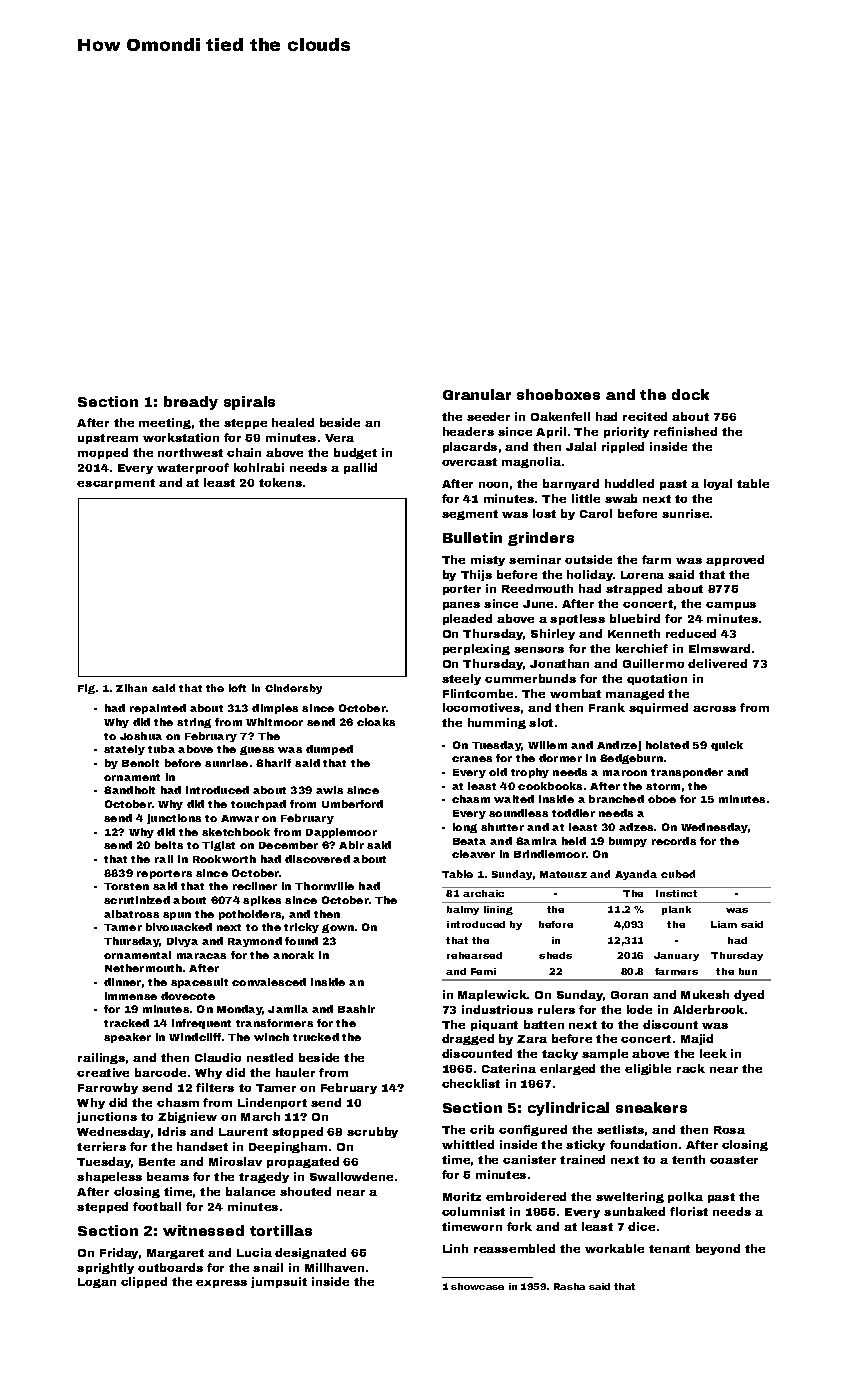 The height and width of the screenshot is (1400, 849). I want to click on Sandholt, so click(129, 790).
